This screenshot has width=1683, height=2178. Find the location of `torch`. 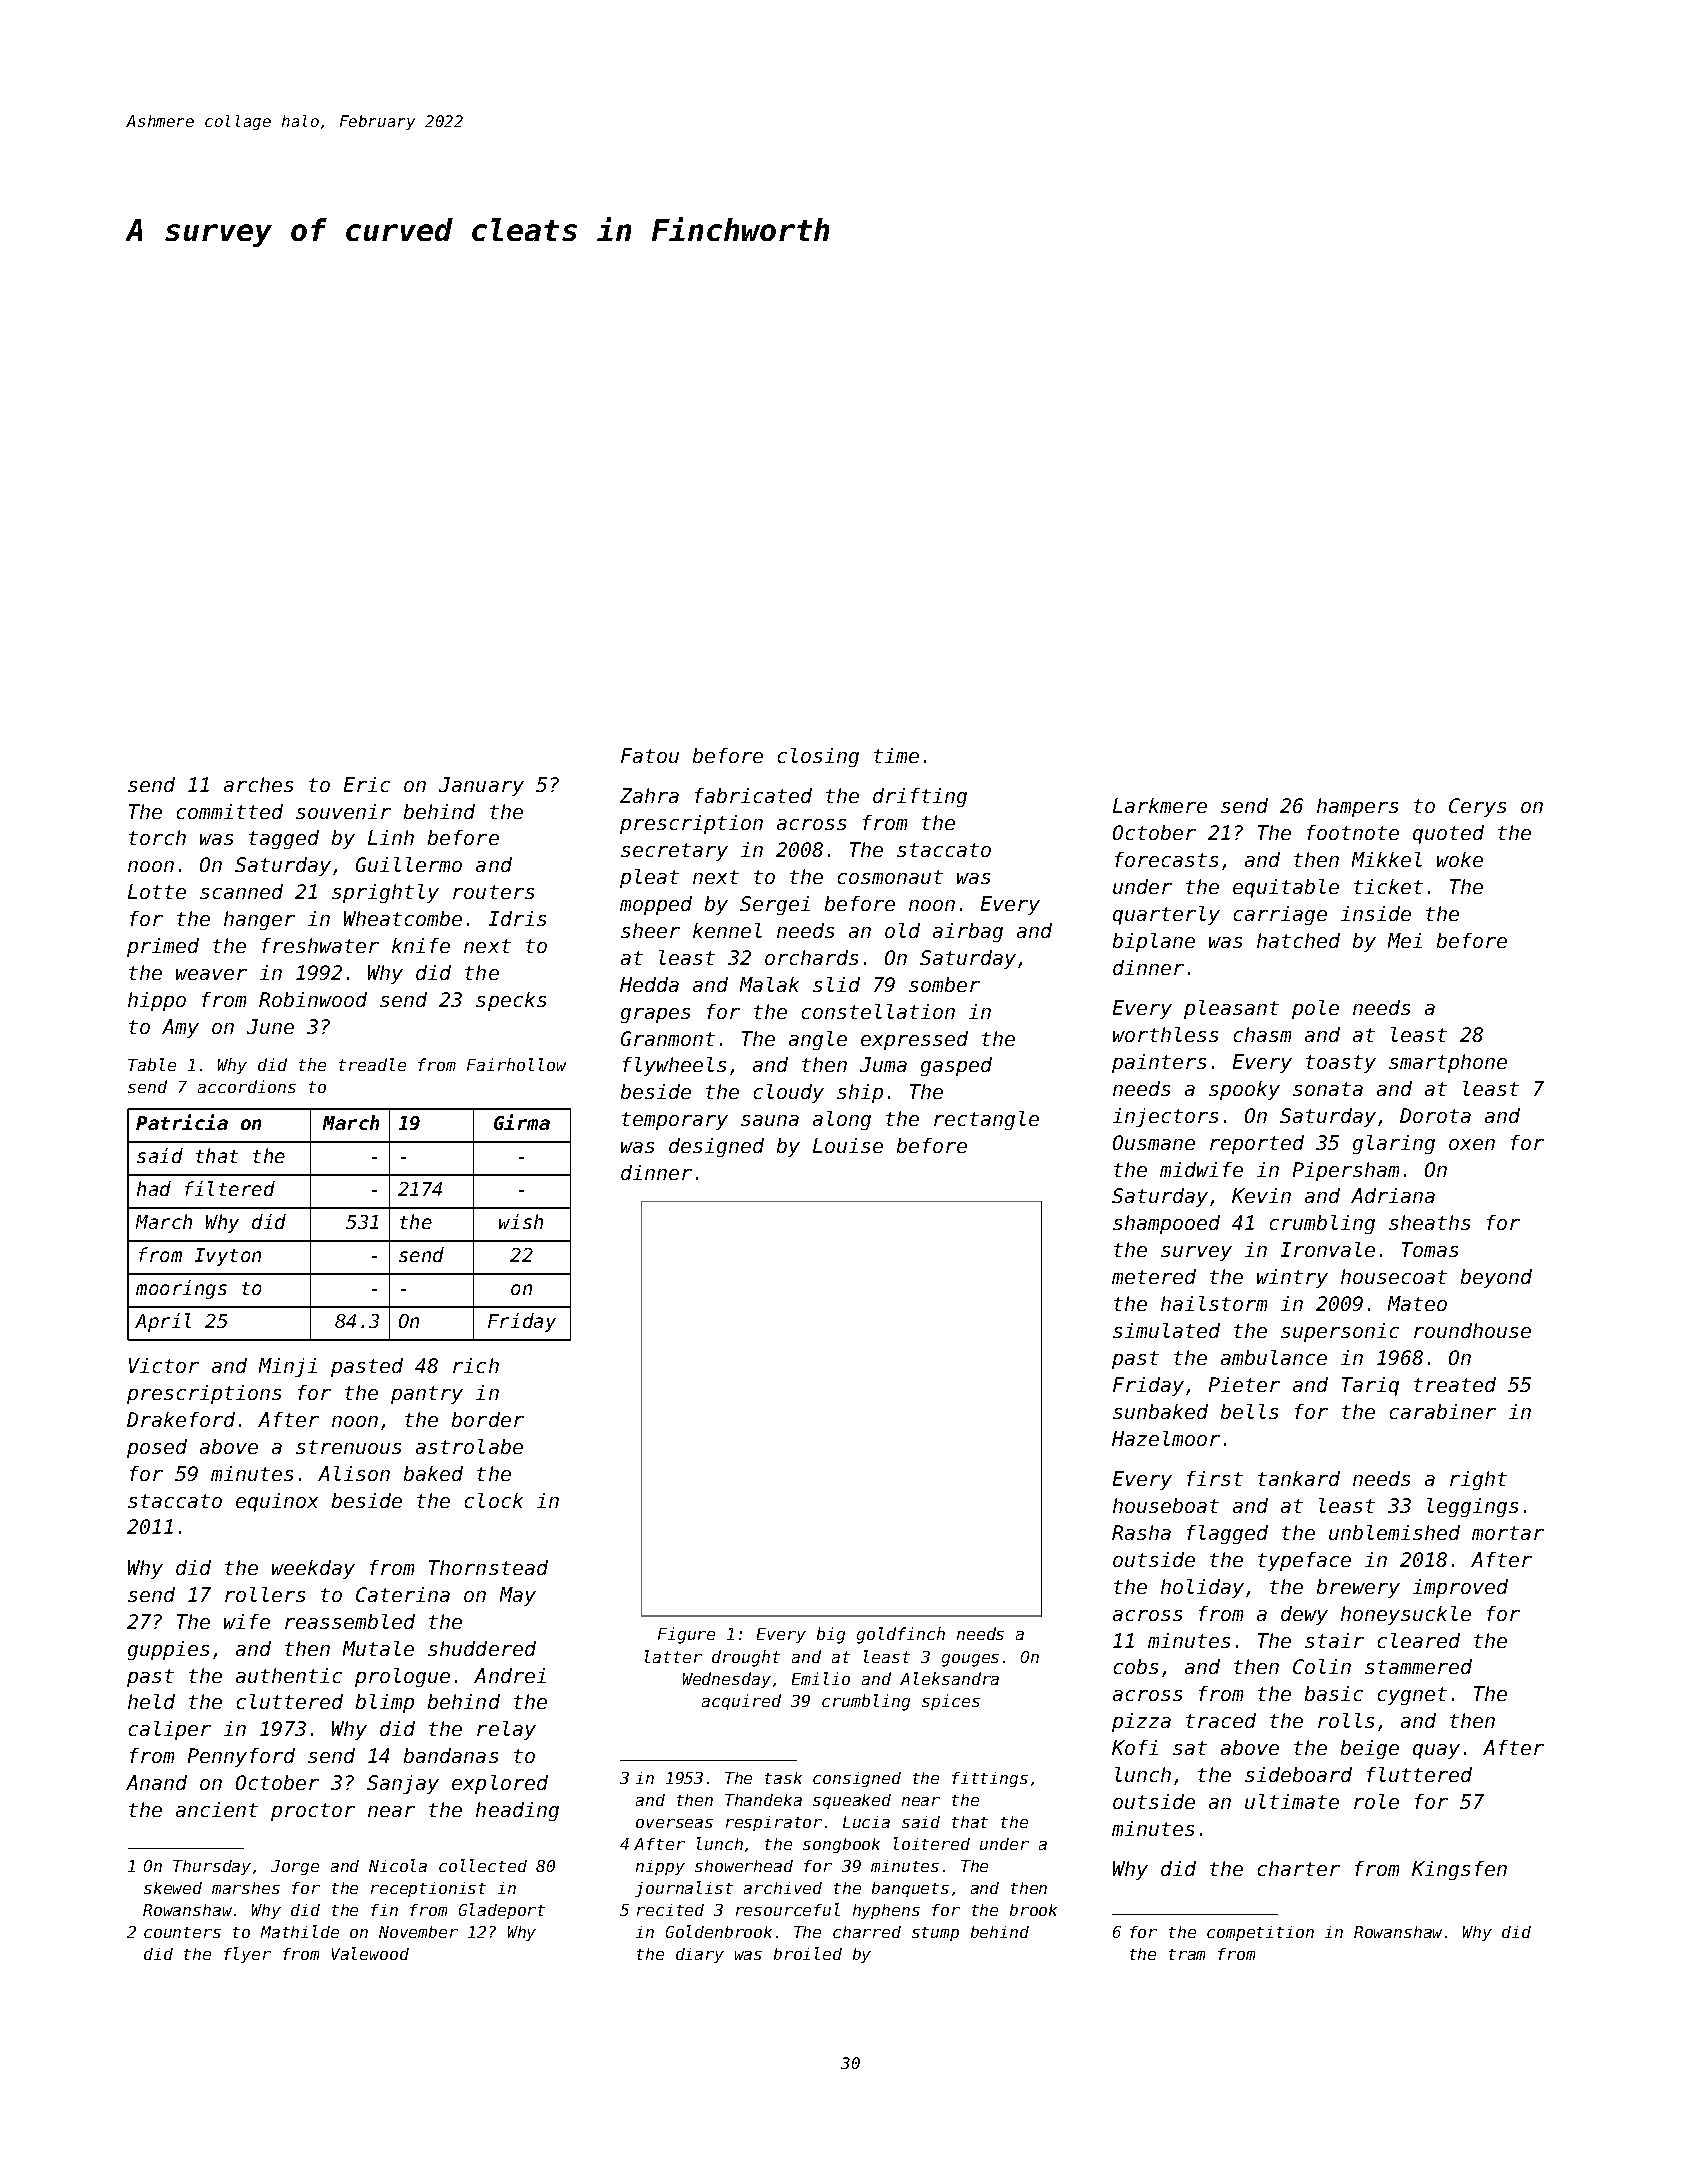

torch is located at coordinates (157, 837).
